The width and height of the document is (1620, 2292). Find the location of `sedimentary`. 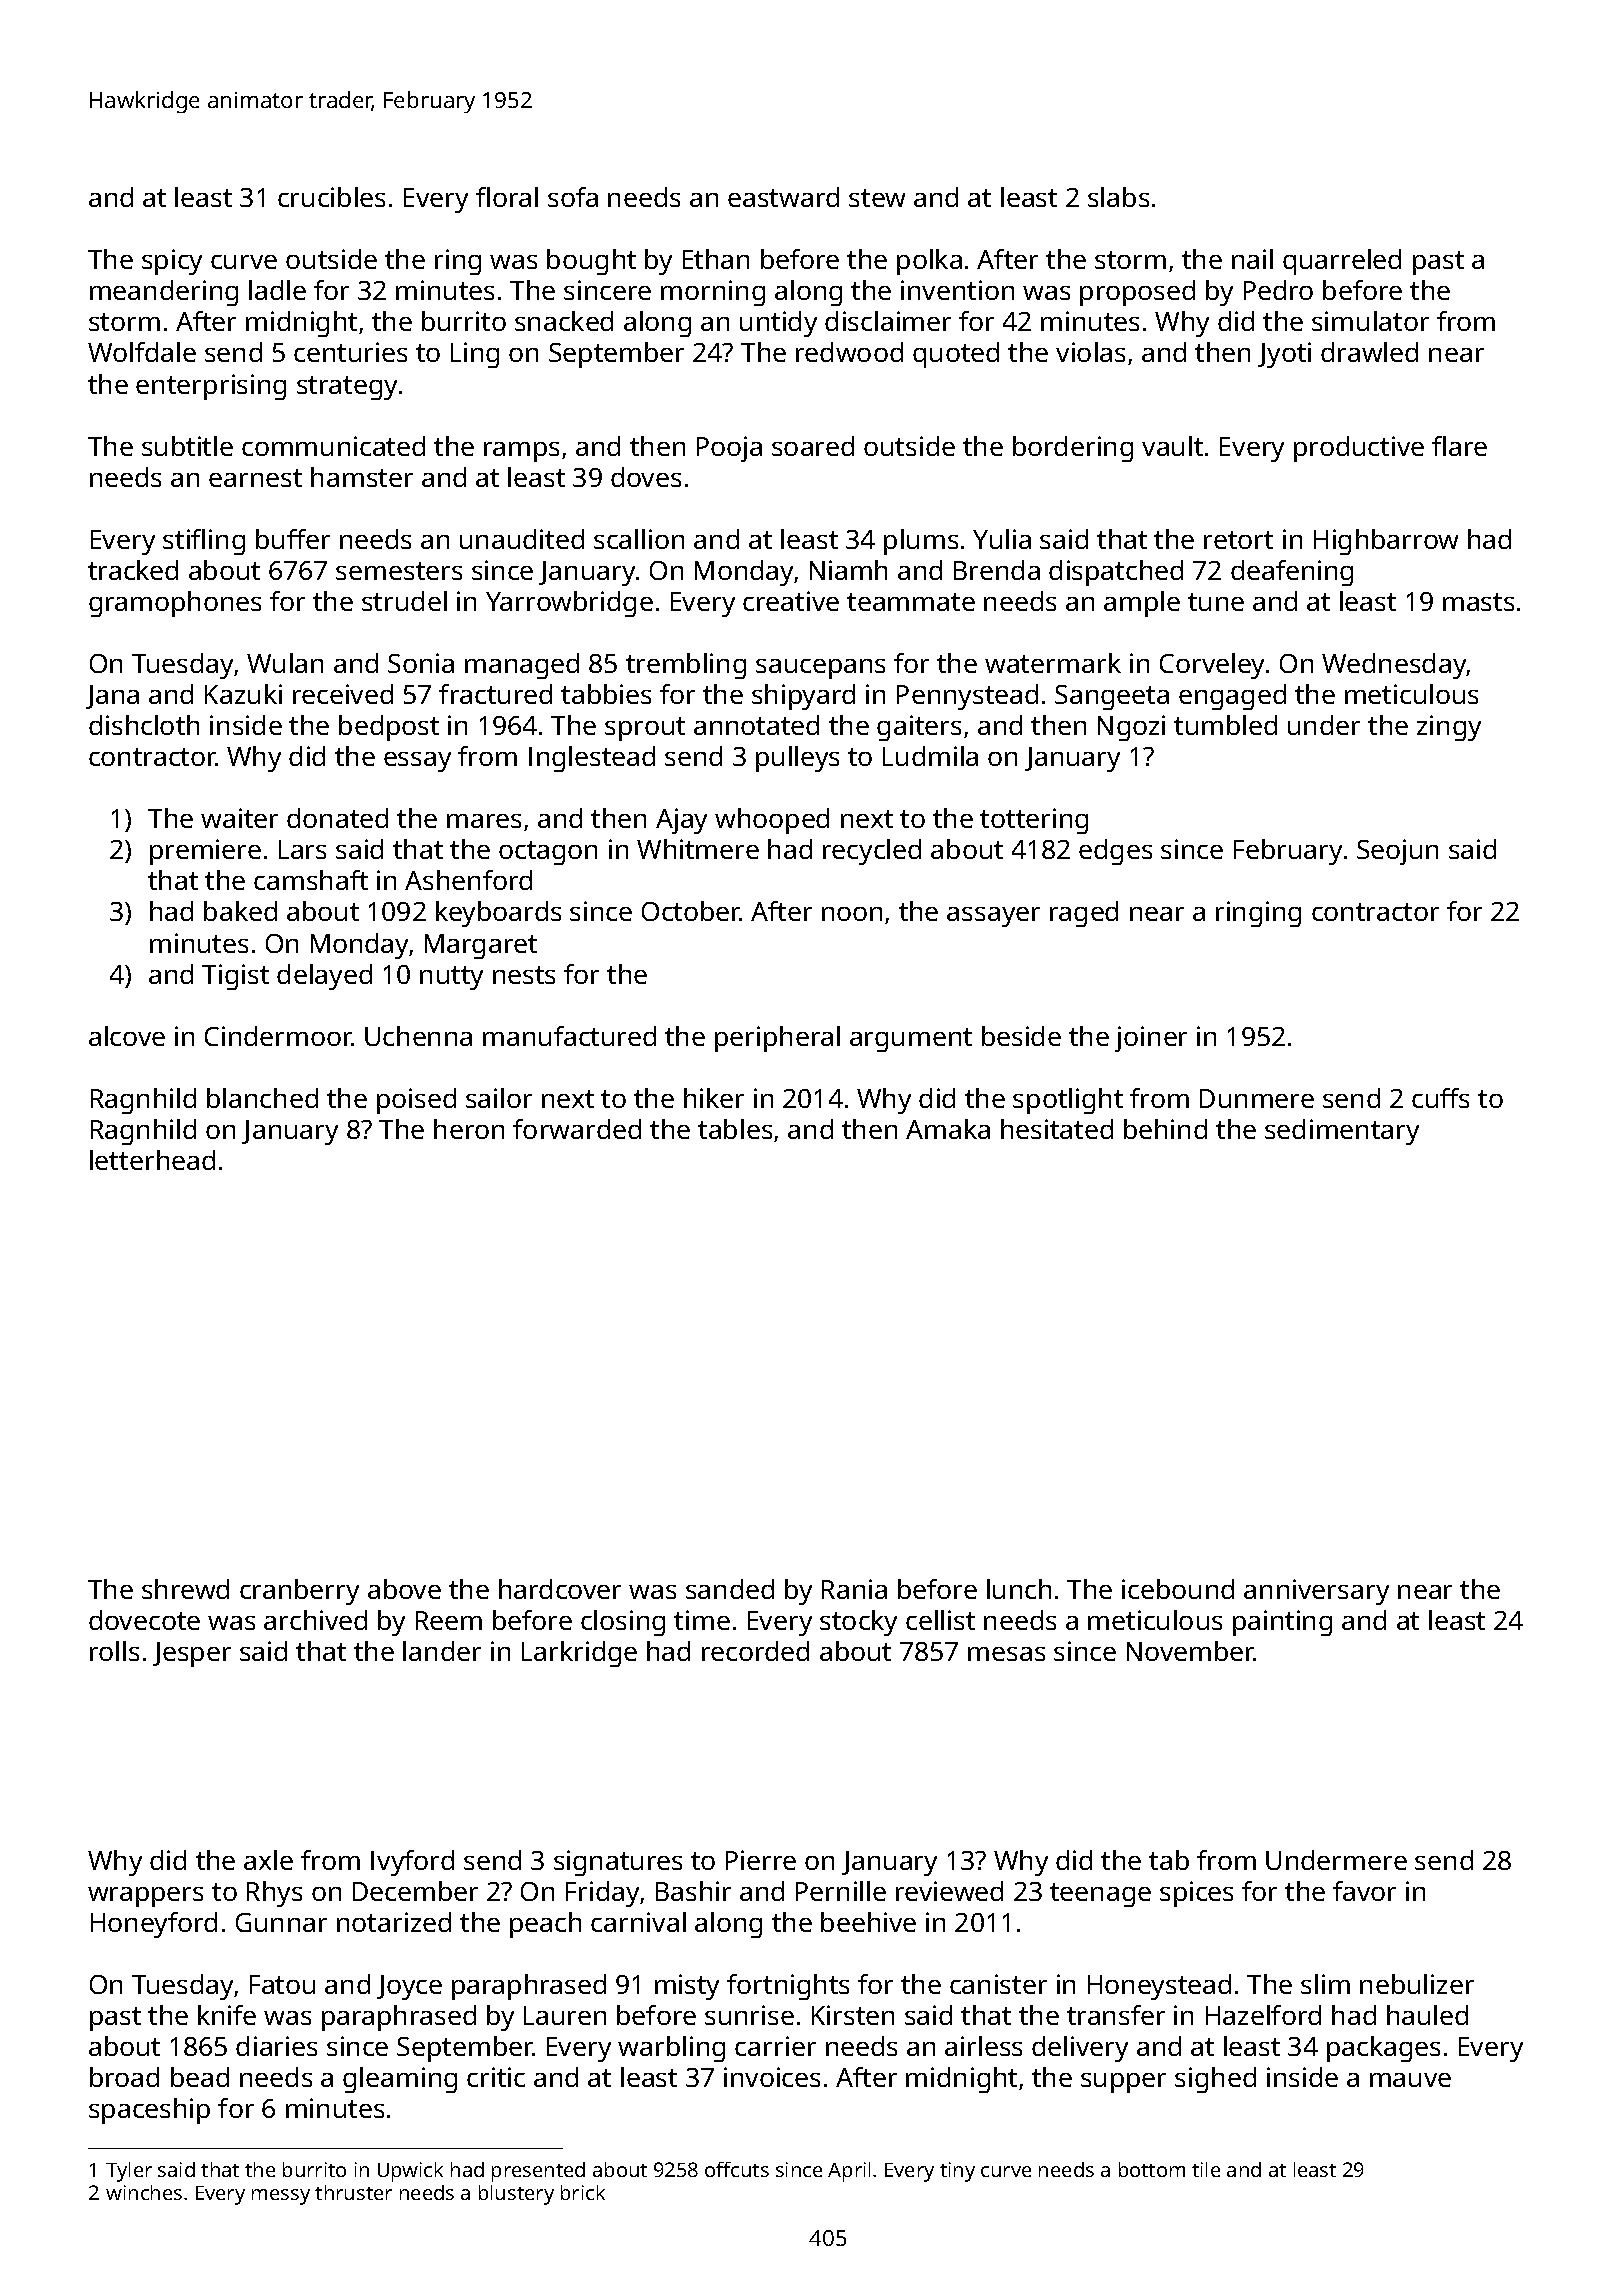

sedimentary is located at coordinates (1342, 1132).
